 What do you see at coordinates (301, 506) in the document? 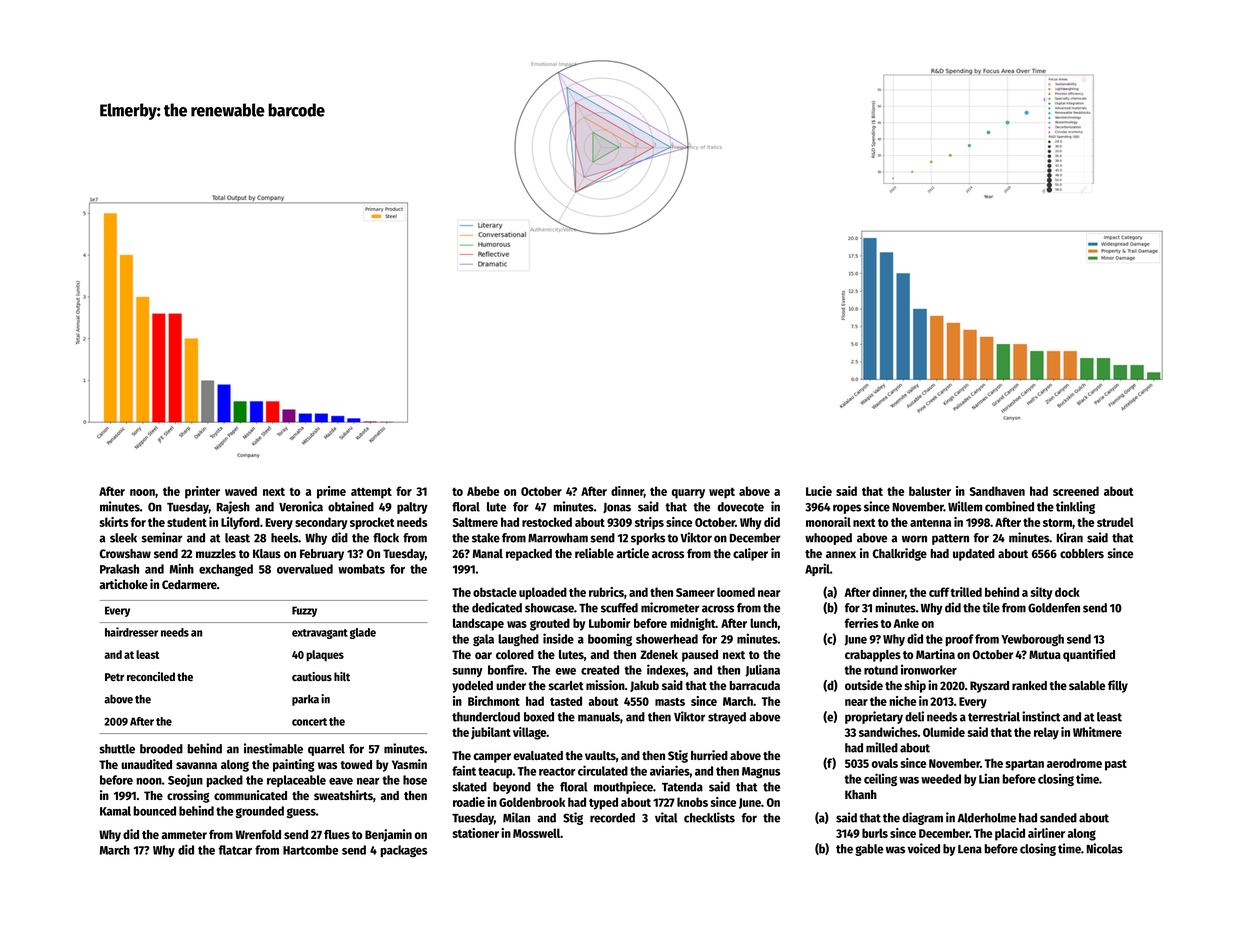
I see `Veronica` at bounding box center [301, 506].
